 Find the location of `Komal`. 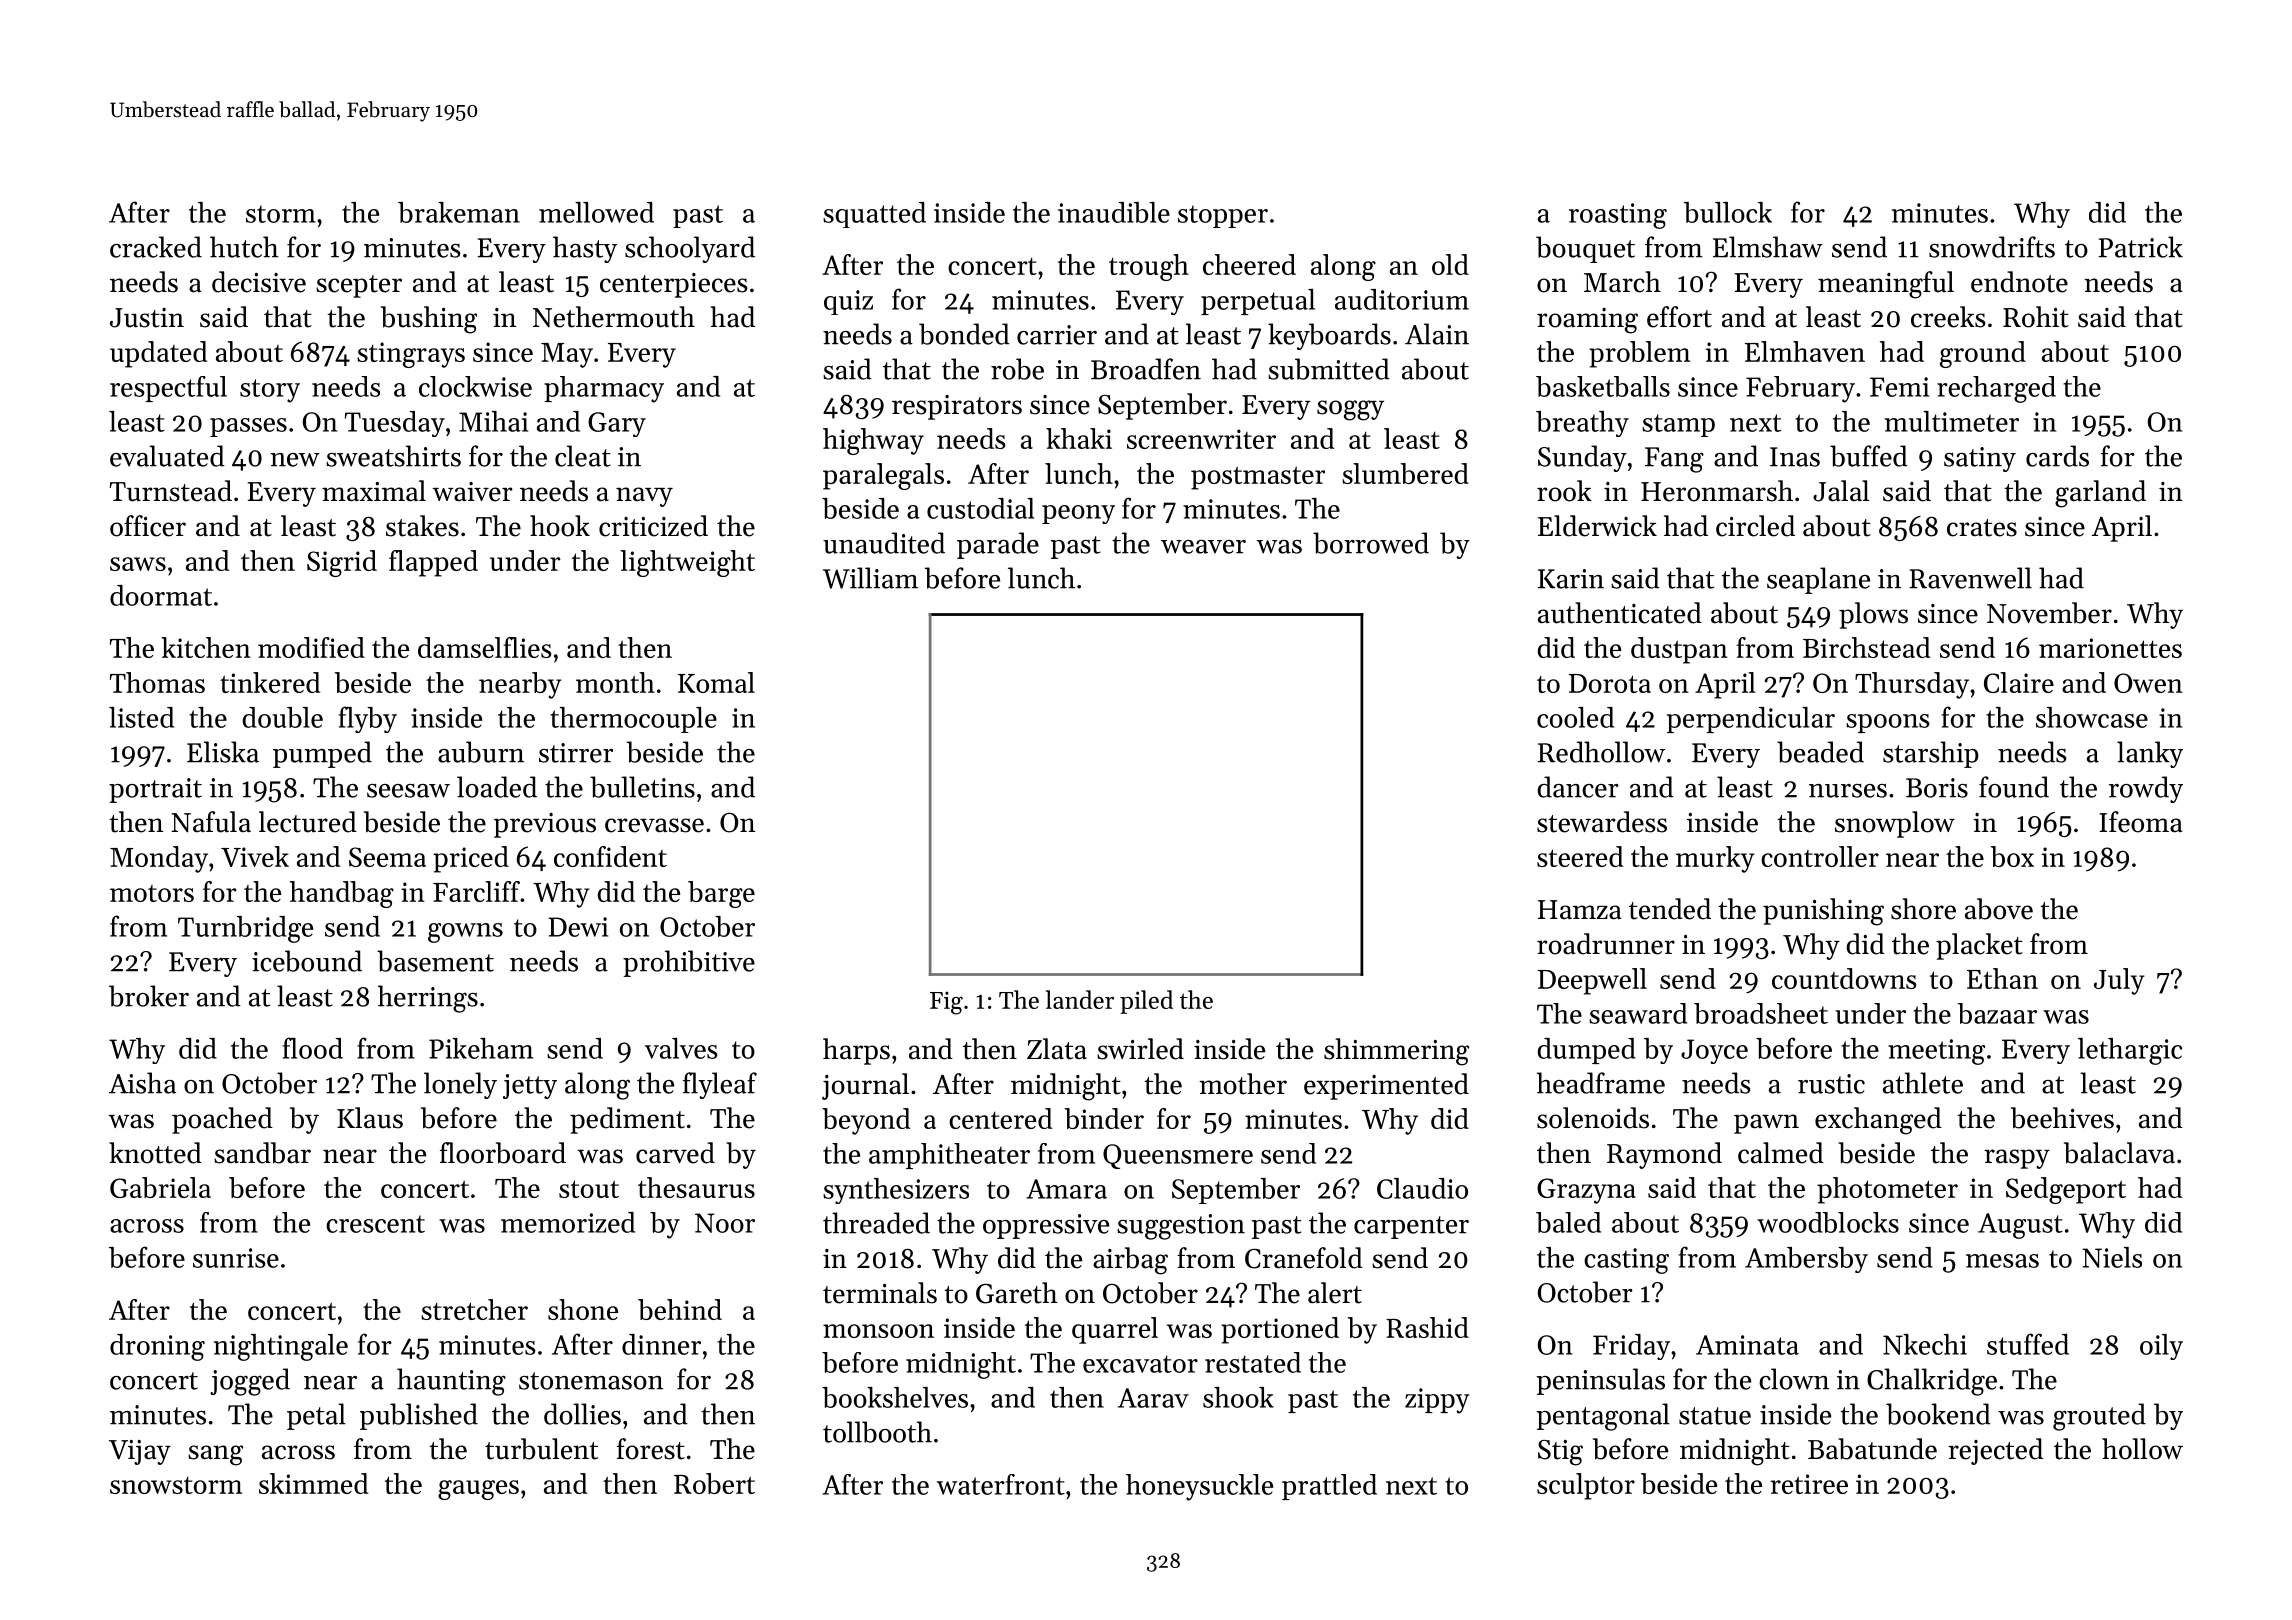

Komal is located at coordinates (716, 682).
